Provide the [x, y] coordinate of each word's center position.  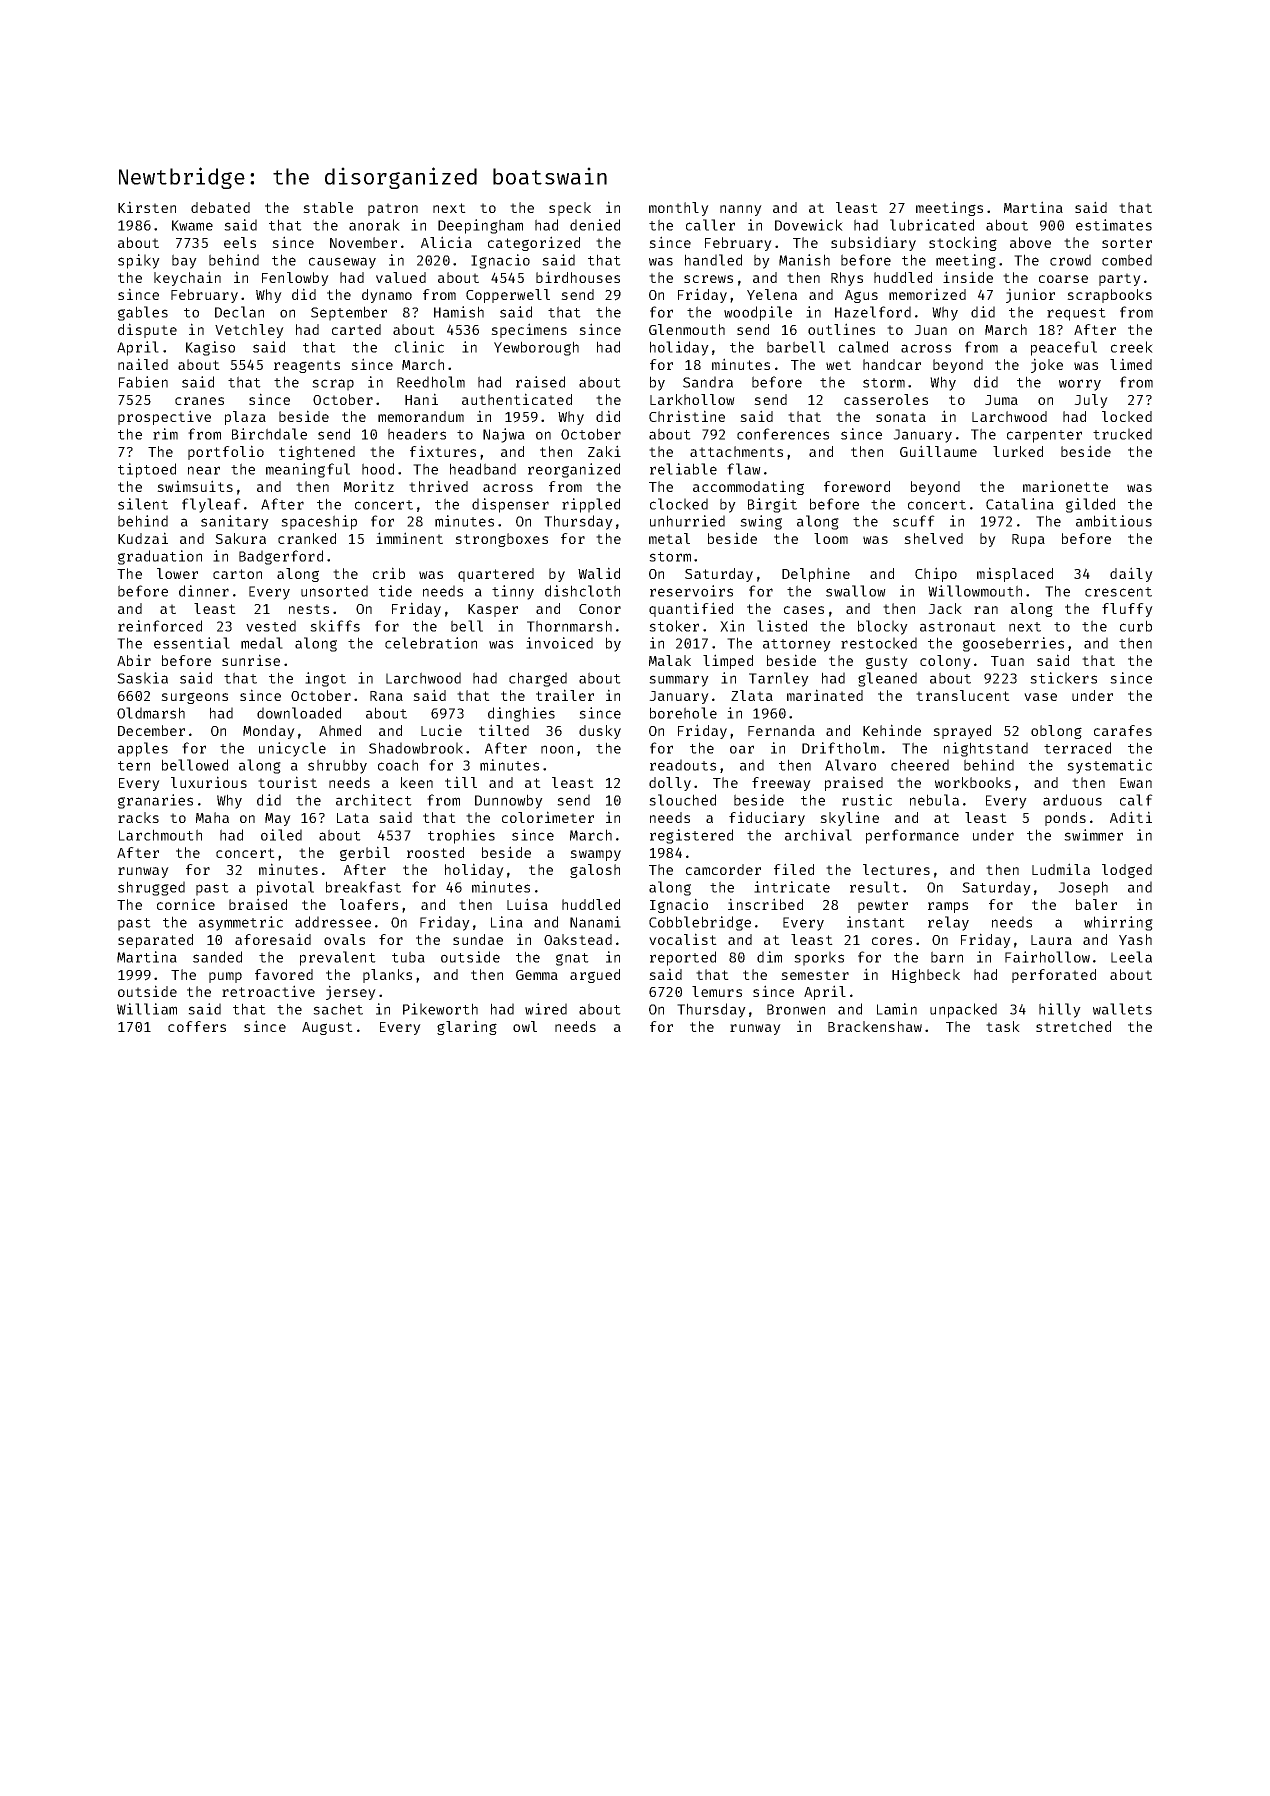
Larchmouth [160, 835]
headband [483, 469]
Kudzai [143, 538]
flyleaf [211, 505]
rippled [591, 505]
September [349, 313]
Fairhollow [1047, 957]
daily [1131, 574]
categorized [534, 243]
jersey [351, 992]
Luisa [527, 904]
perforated [1054, 976]
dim [769, 957]
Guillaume [938, 451]
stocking [963, 243]
